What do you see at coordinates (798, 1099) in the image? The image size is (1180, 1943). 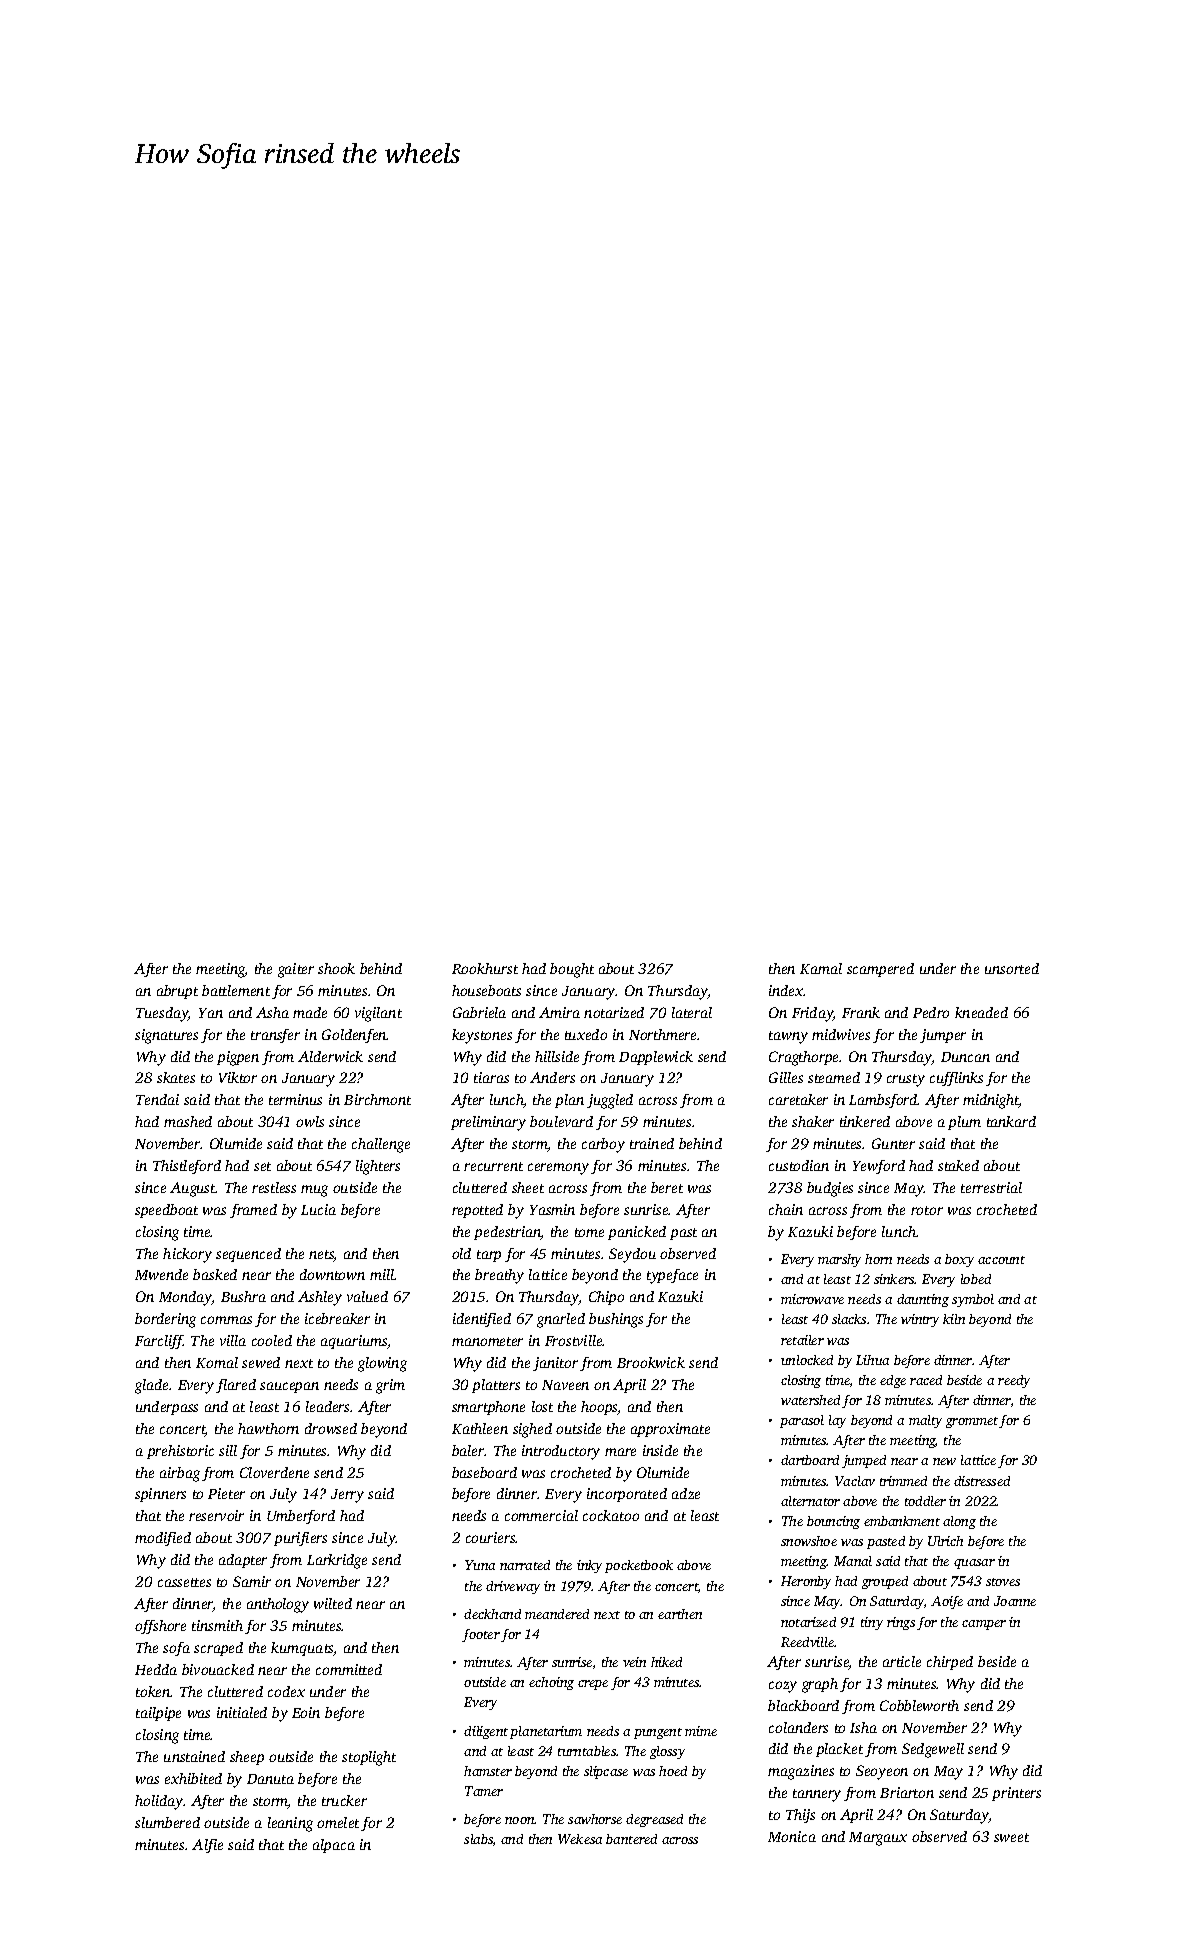 I see `caretaker` at bounding box center [798, 1099].
